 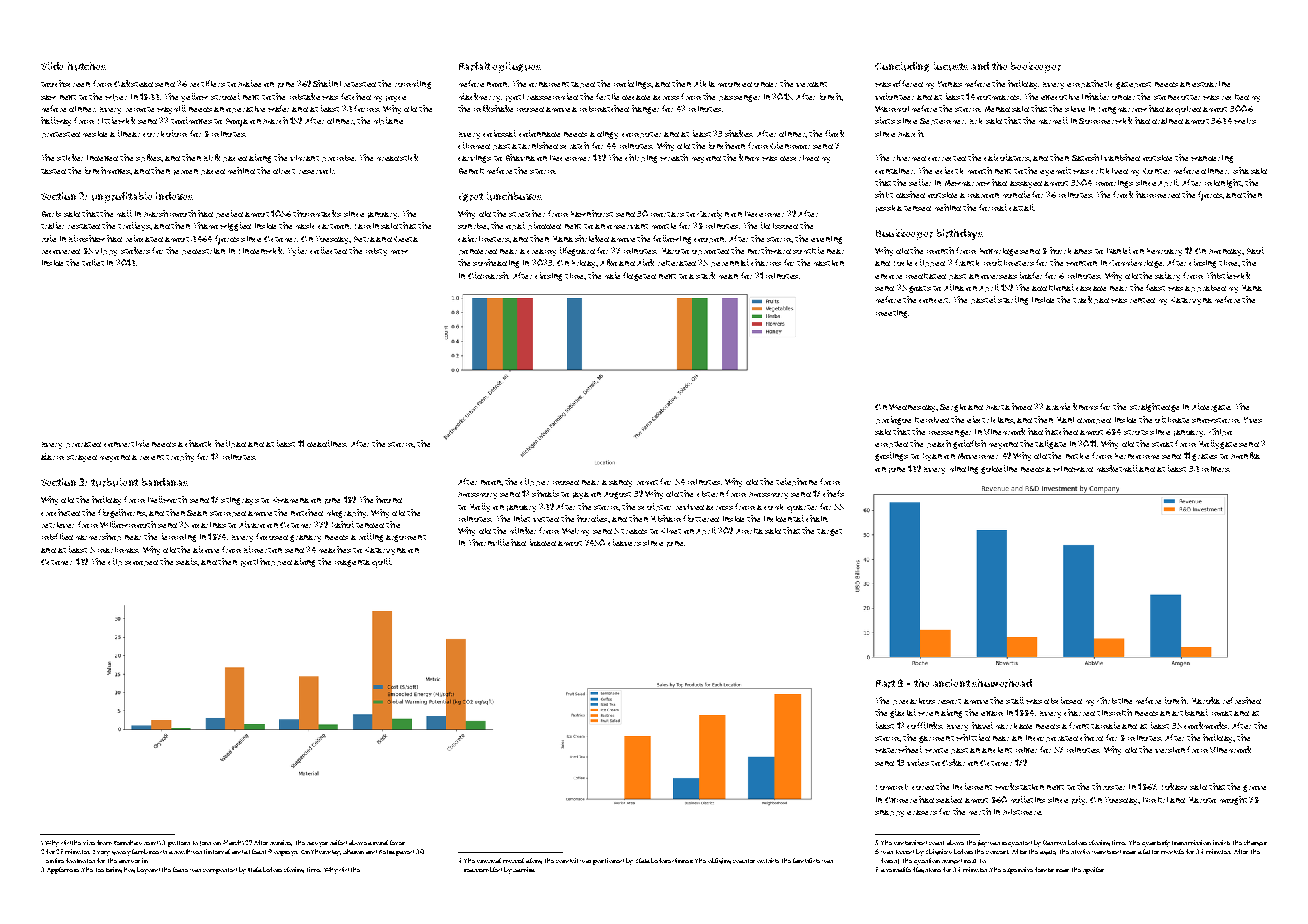 I want to click on magenta, so click(x=352, y=563).
